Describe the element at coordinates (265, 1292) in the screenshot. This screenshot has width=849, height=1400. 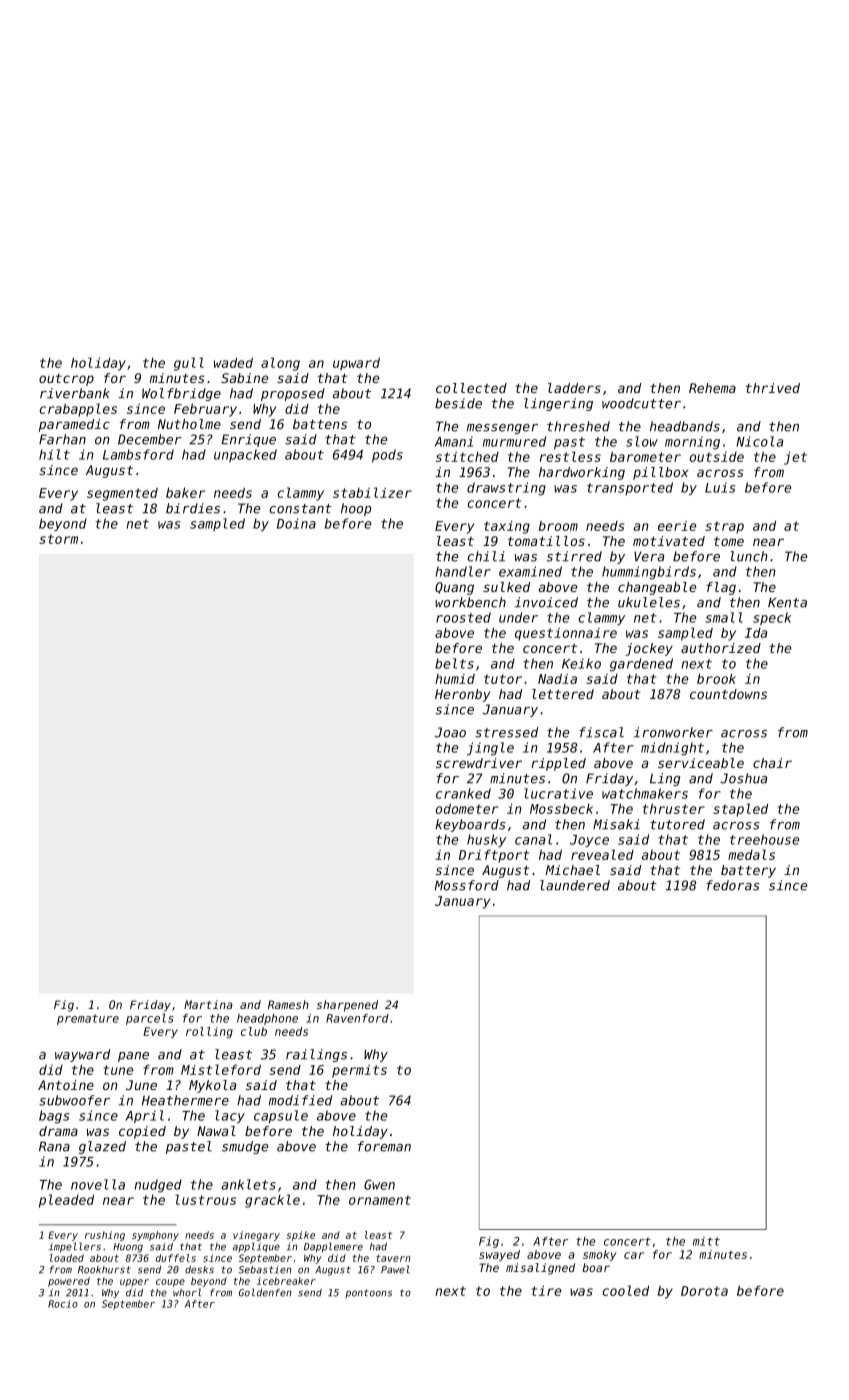
I see `Goldenfen` at that location.
